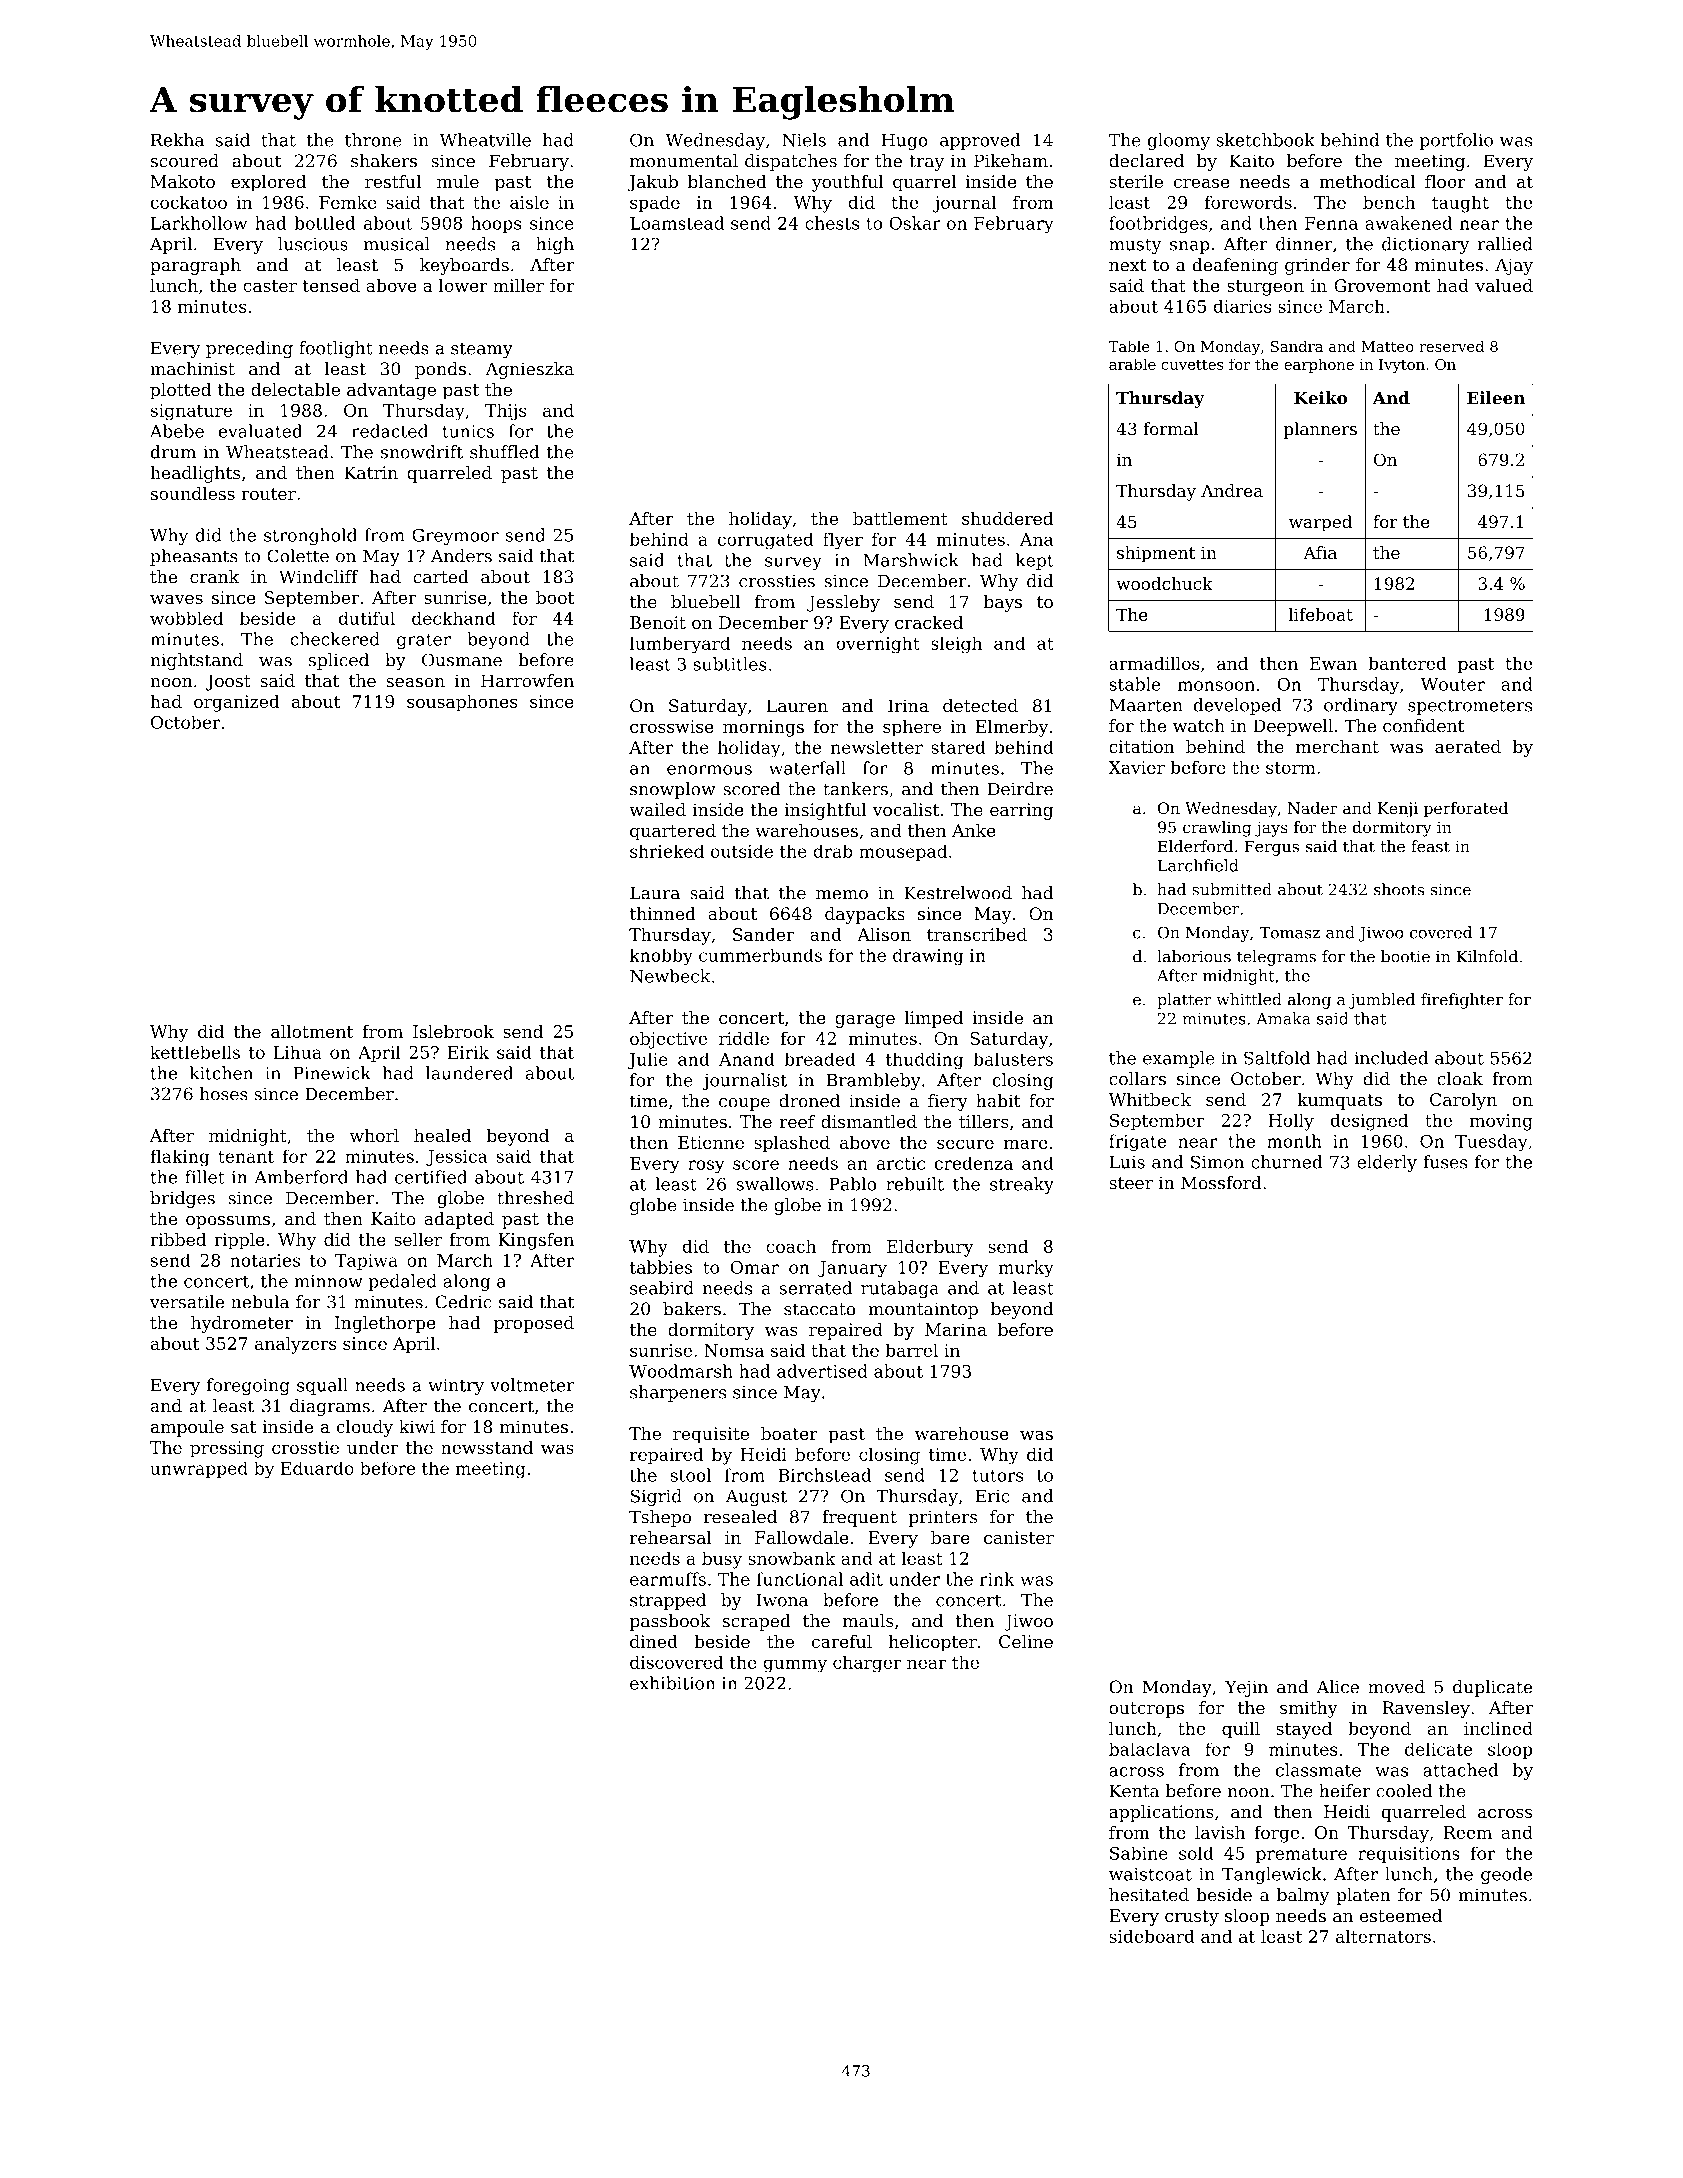 The height and width of the document is (2178, 1683). I want to click on Niels, so click(804, 140).
